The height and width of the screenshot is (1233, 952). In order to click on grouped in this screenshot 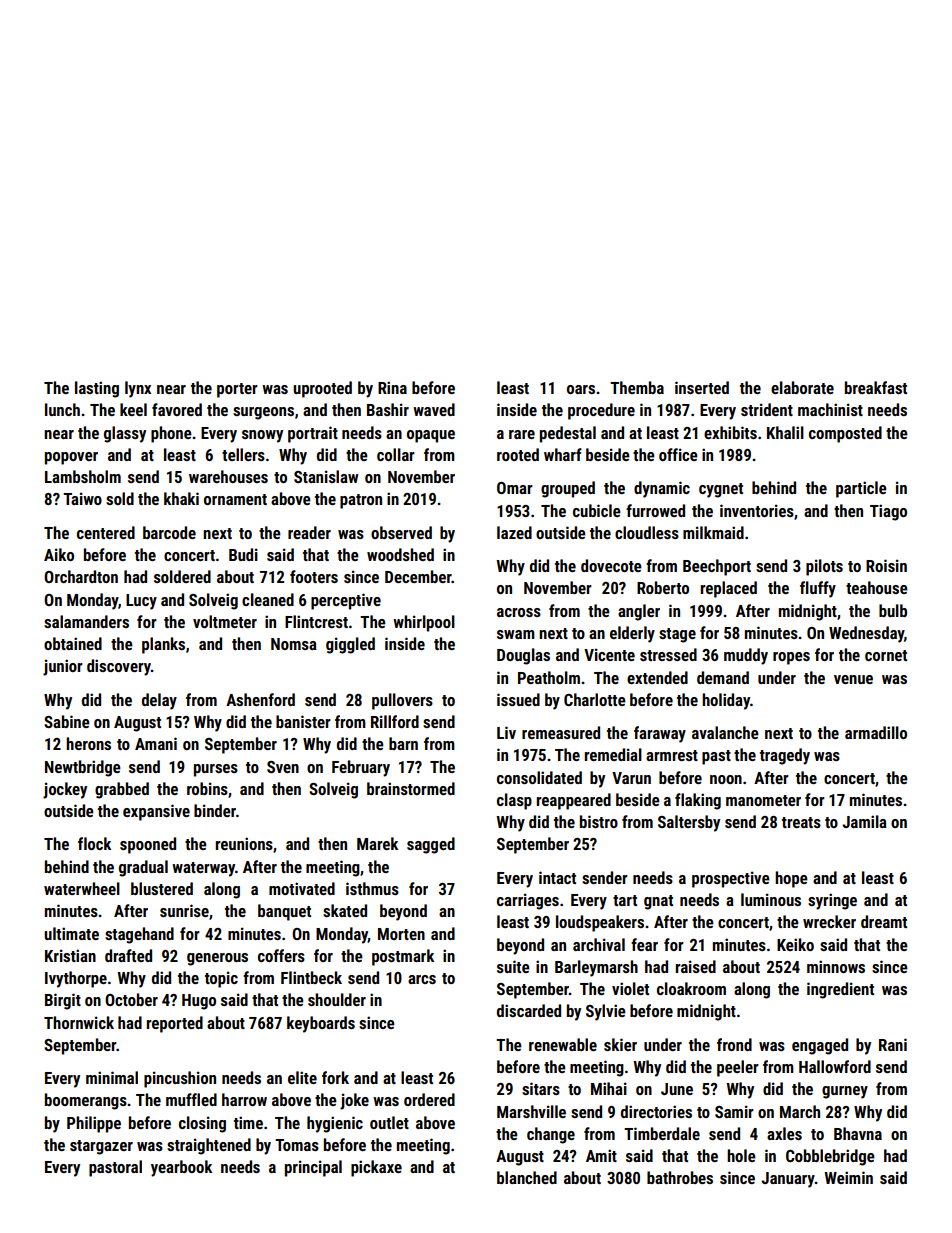, I will do `click(568, 489)`.
